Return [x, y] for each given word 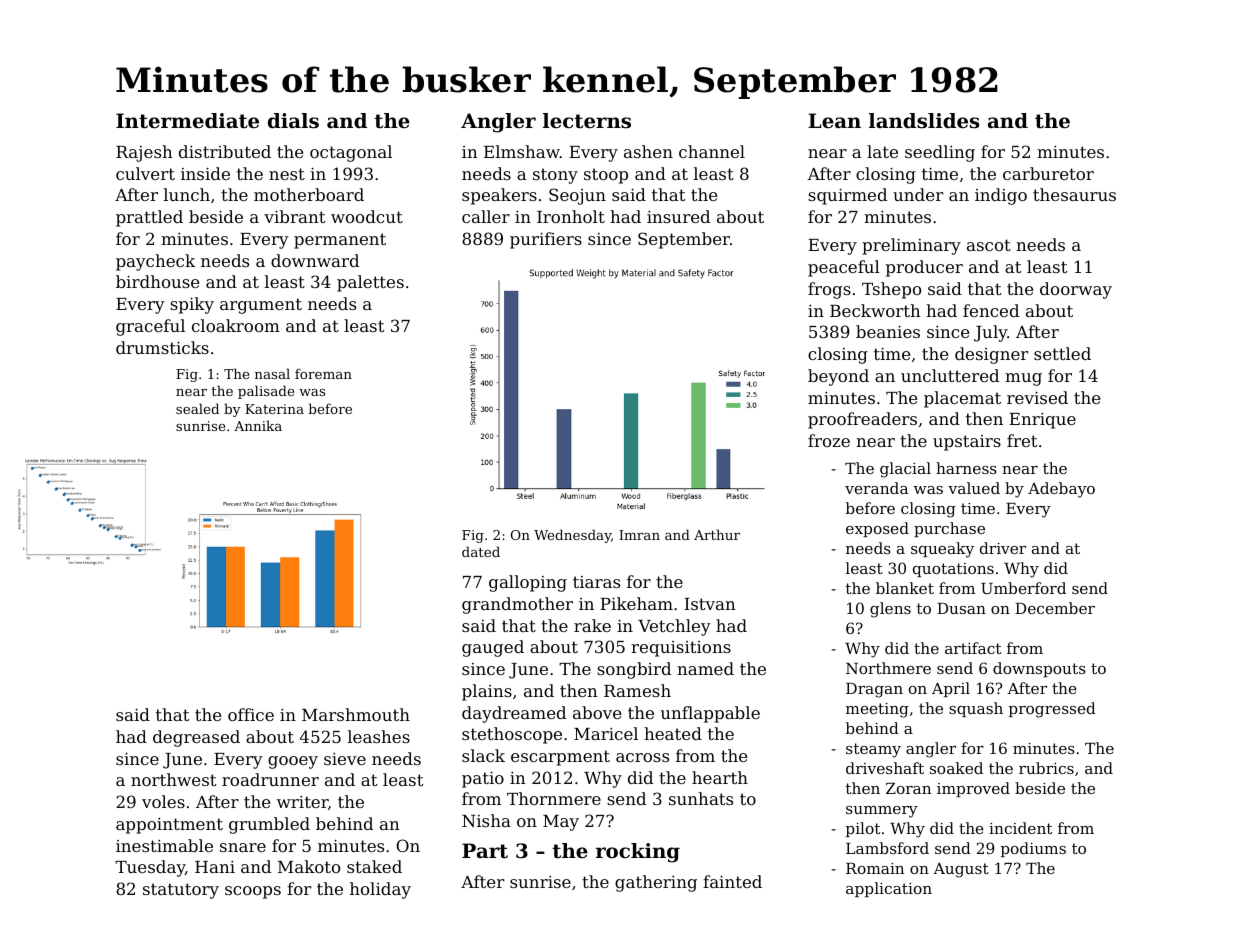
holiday [380, 890]
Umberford [1023, 588]
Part [485, 851]
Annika [258, 425]
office [251, 714]
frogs [829, 290]
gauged [493, 648]
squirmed [847, 196]
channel [712, 151]
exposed [877, 529]
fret [1022, 440]
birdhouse [157, 281]
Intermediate [187, 121]
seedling [940, 153]
